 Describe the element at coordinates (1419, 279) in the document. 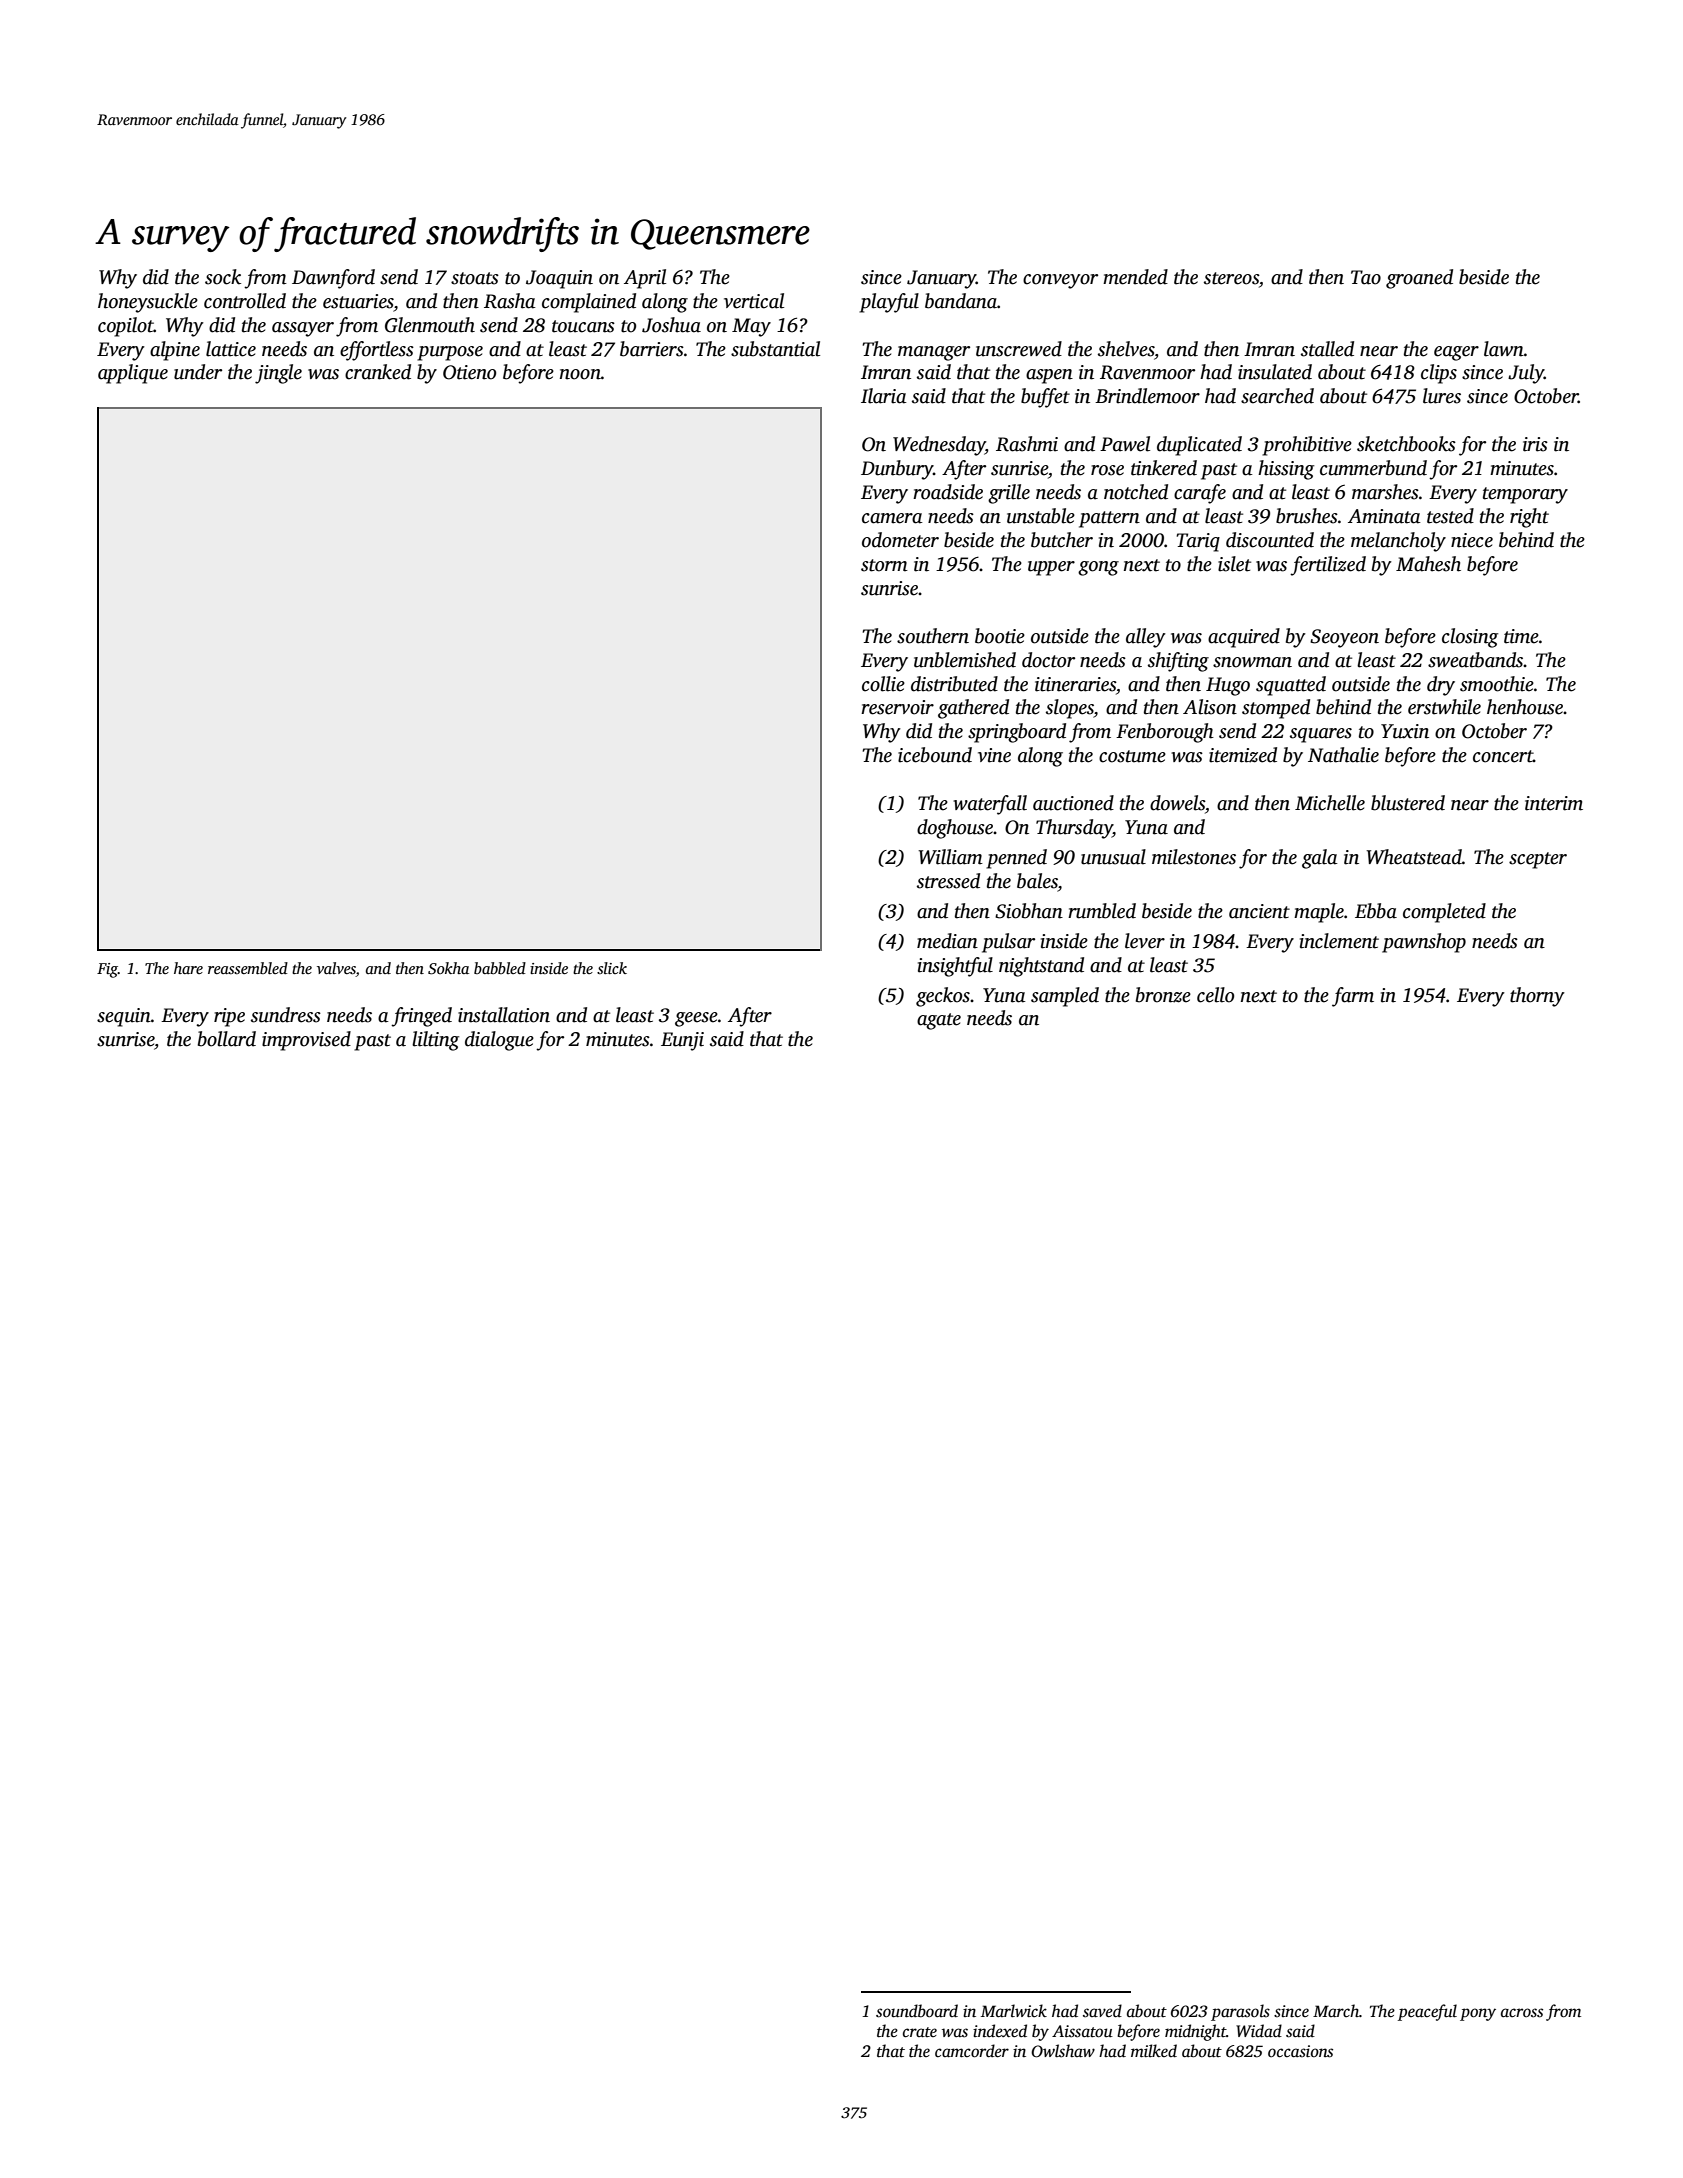

I see `groaned` at that location.
